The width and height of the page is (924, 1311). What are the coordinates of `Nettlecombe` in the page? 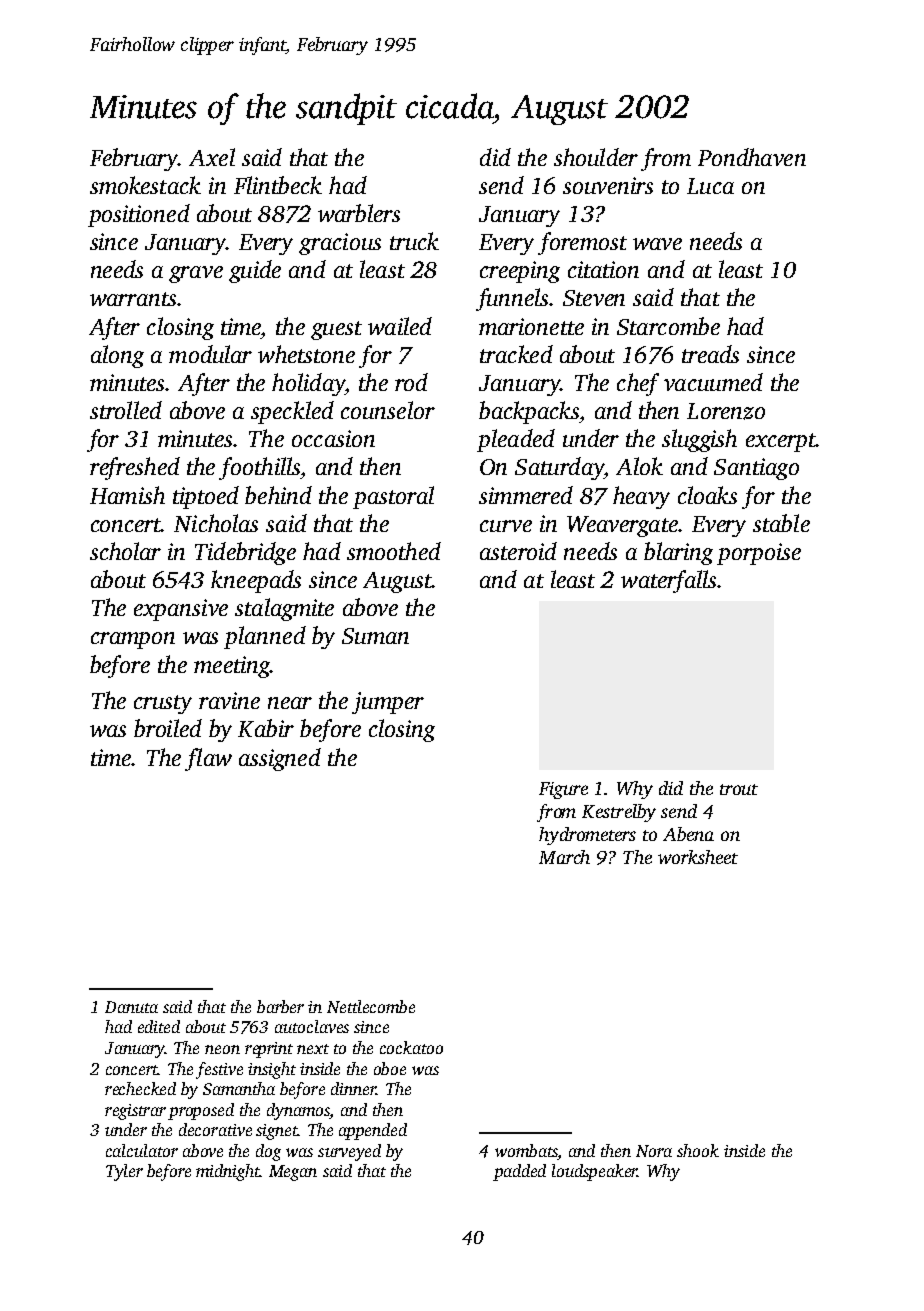 It's located at (371, 1006).
